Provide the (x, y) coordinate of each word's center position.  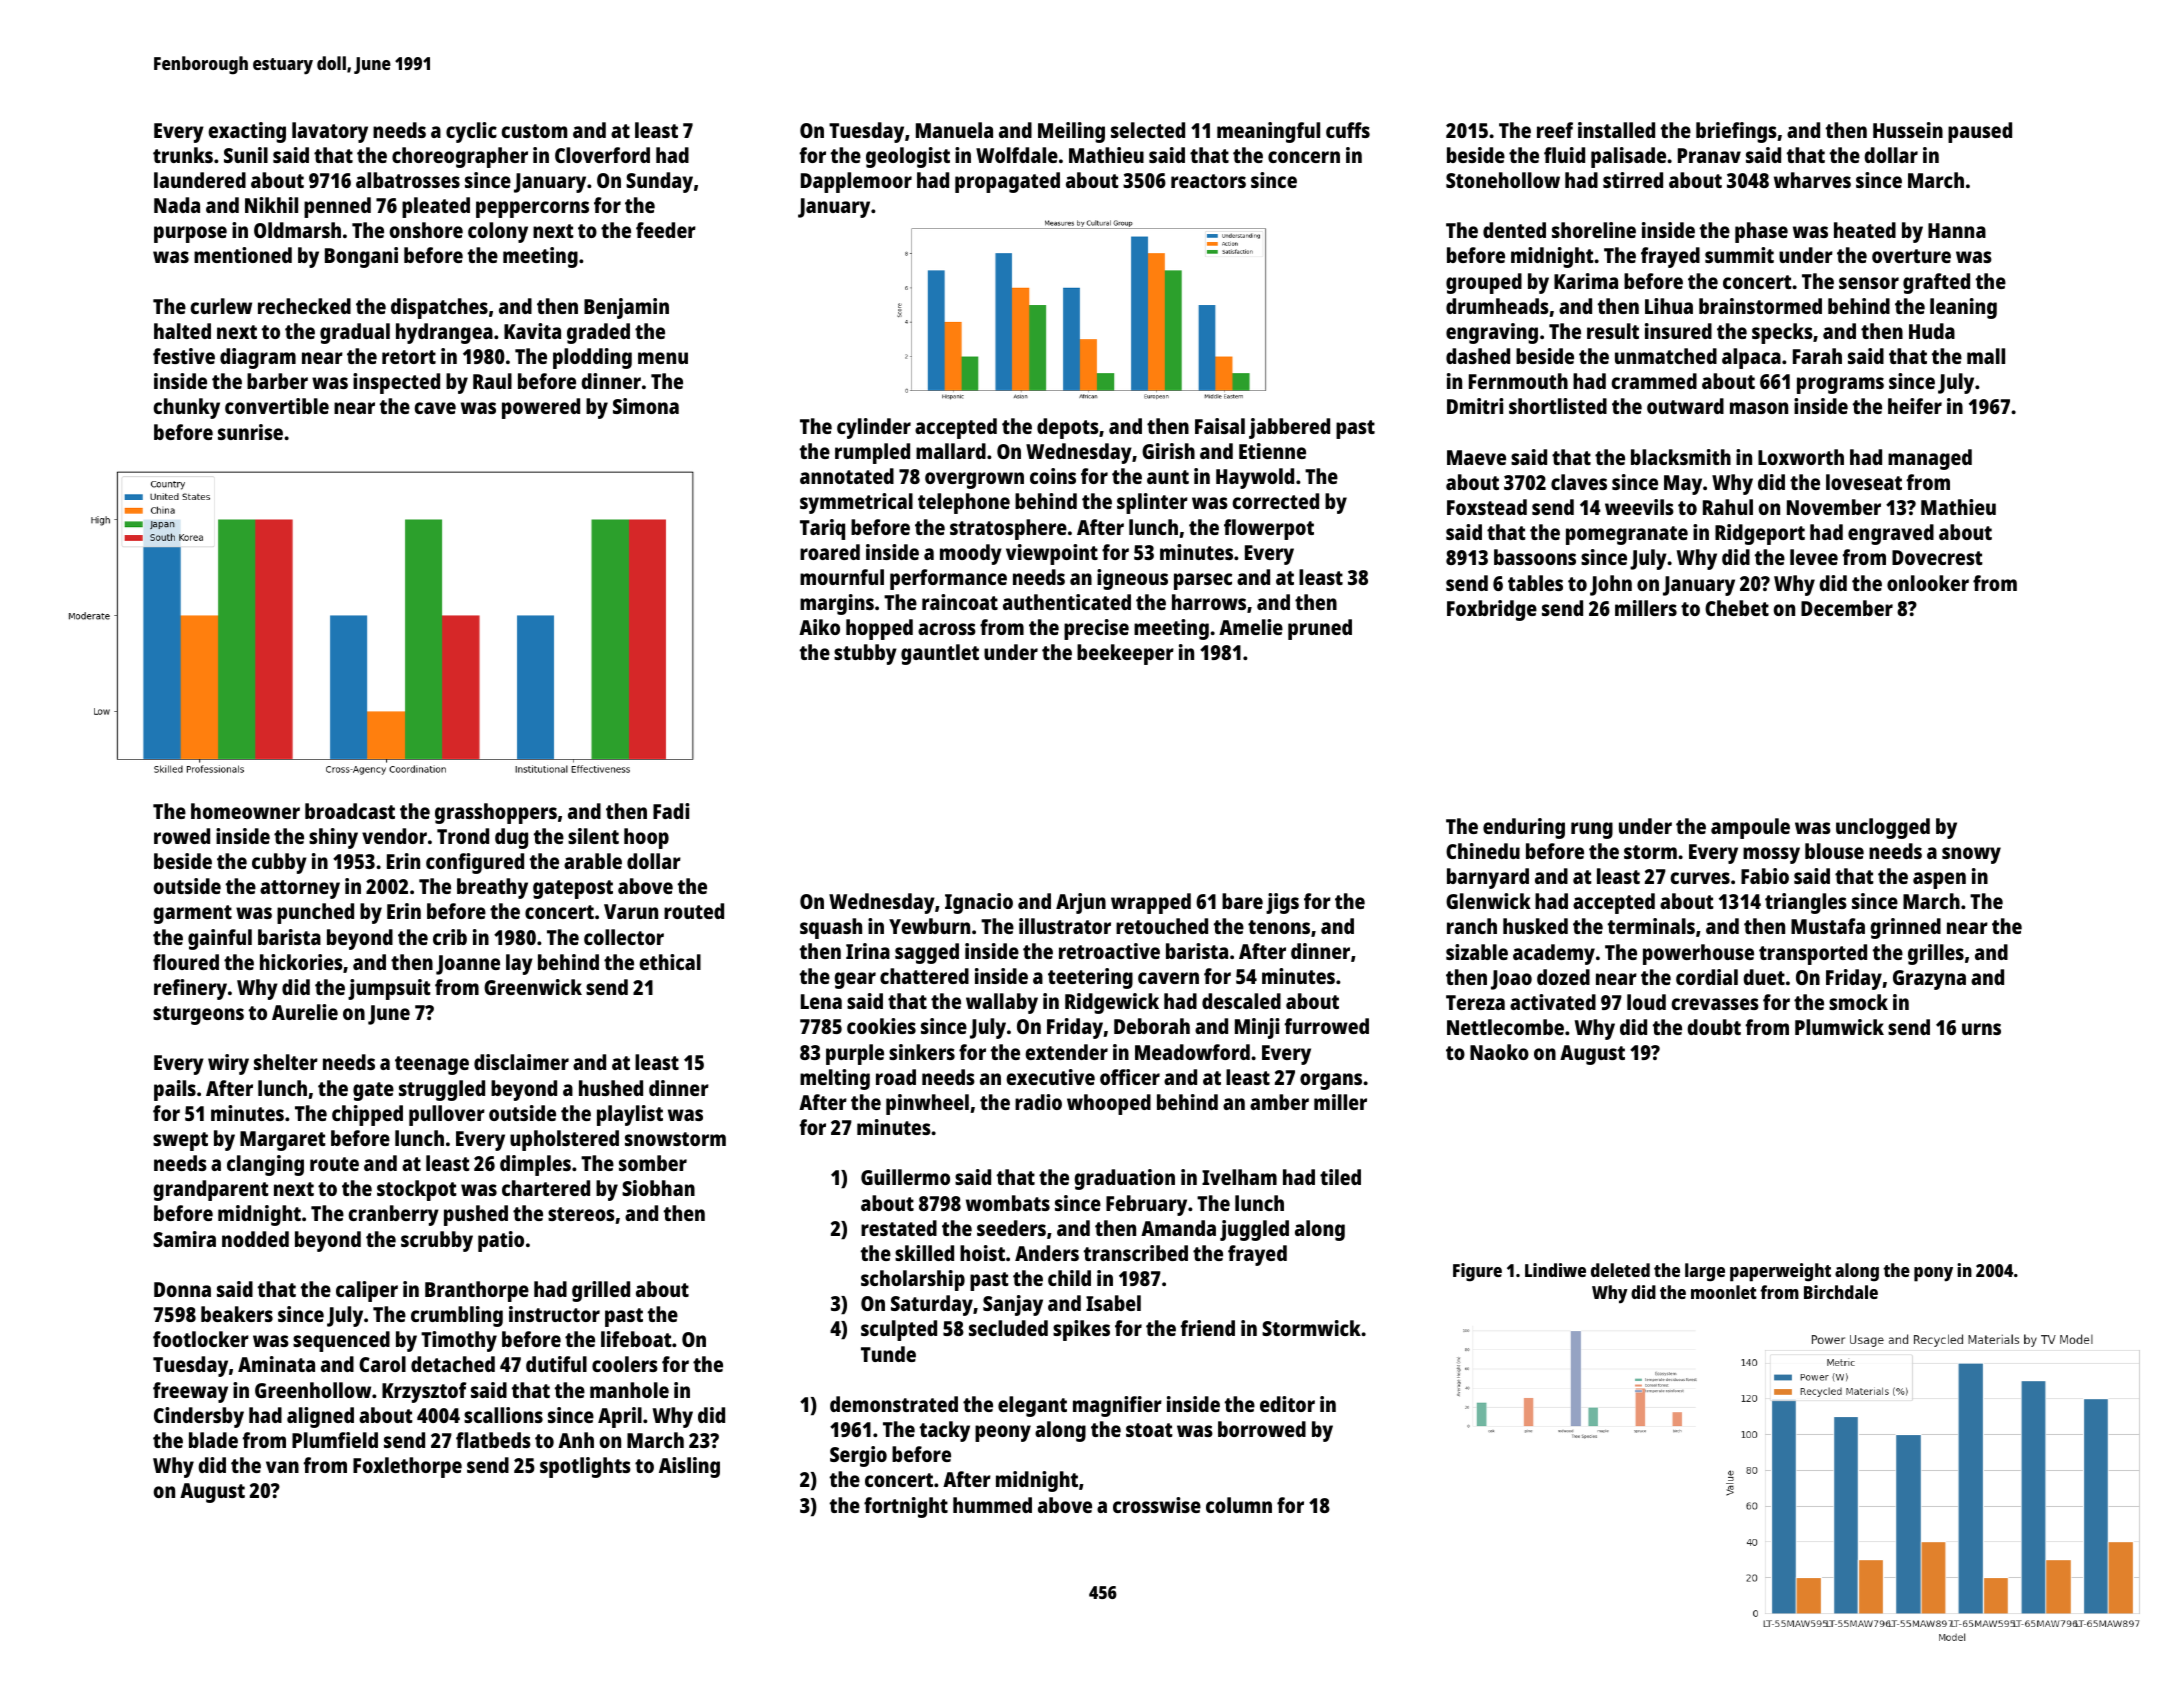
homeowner (245, 811)
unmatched (1666, 356)
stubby (865, 654)
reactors (1208, 181)
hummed (992, 1505)
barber (277, 381)
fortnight (906, 1507)
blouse (1834, 851)
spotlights (585, 1467)
